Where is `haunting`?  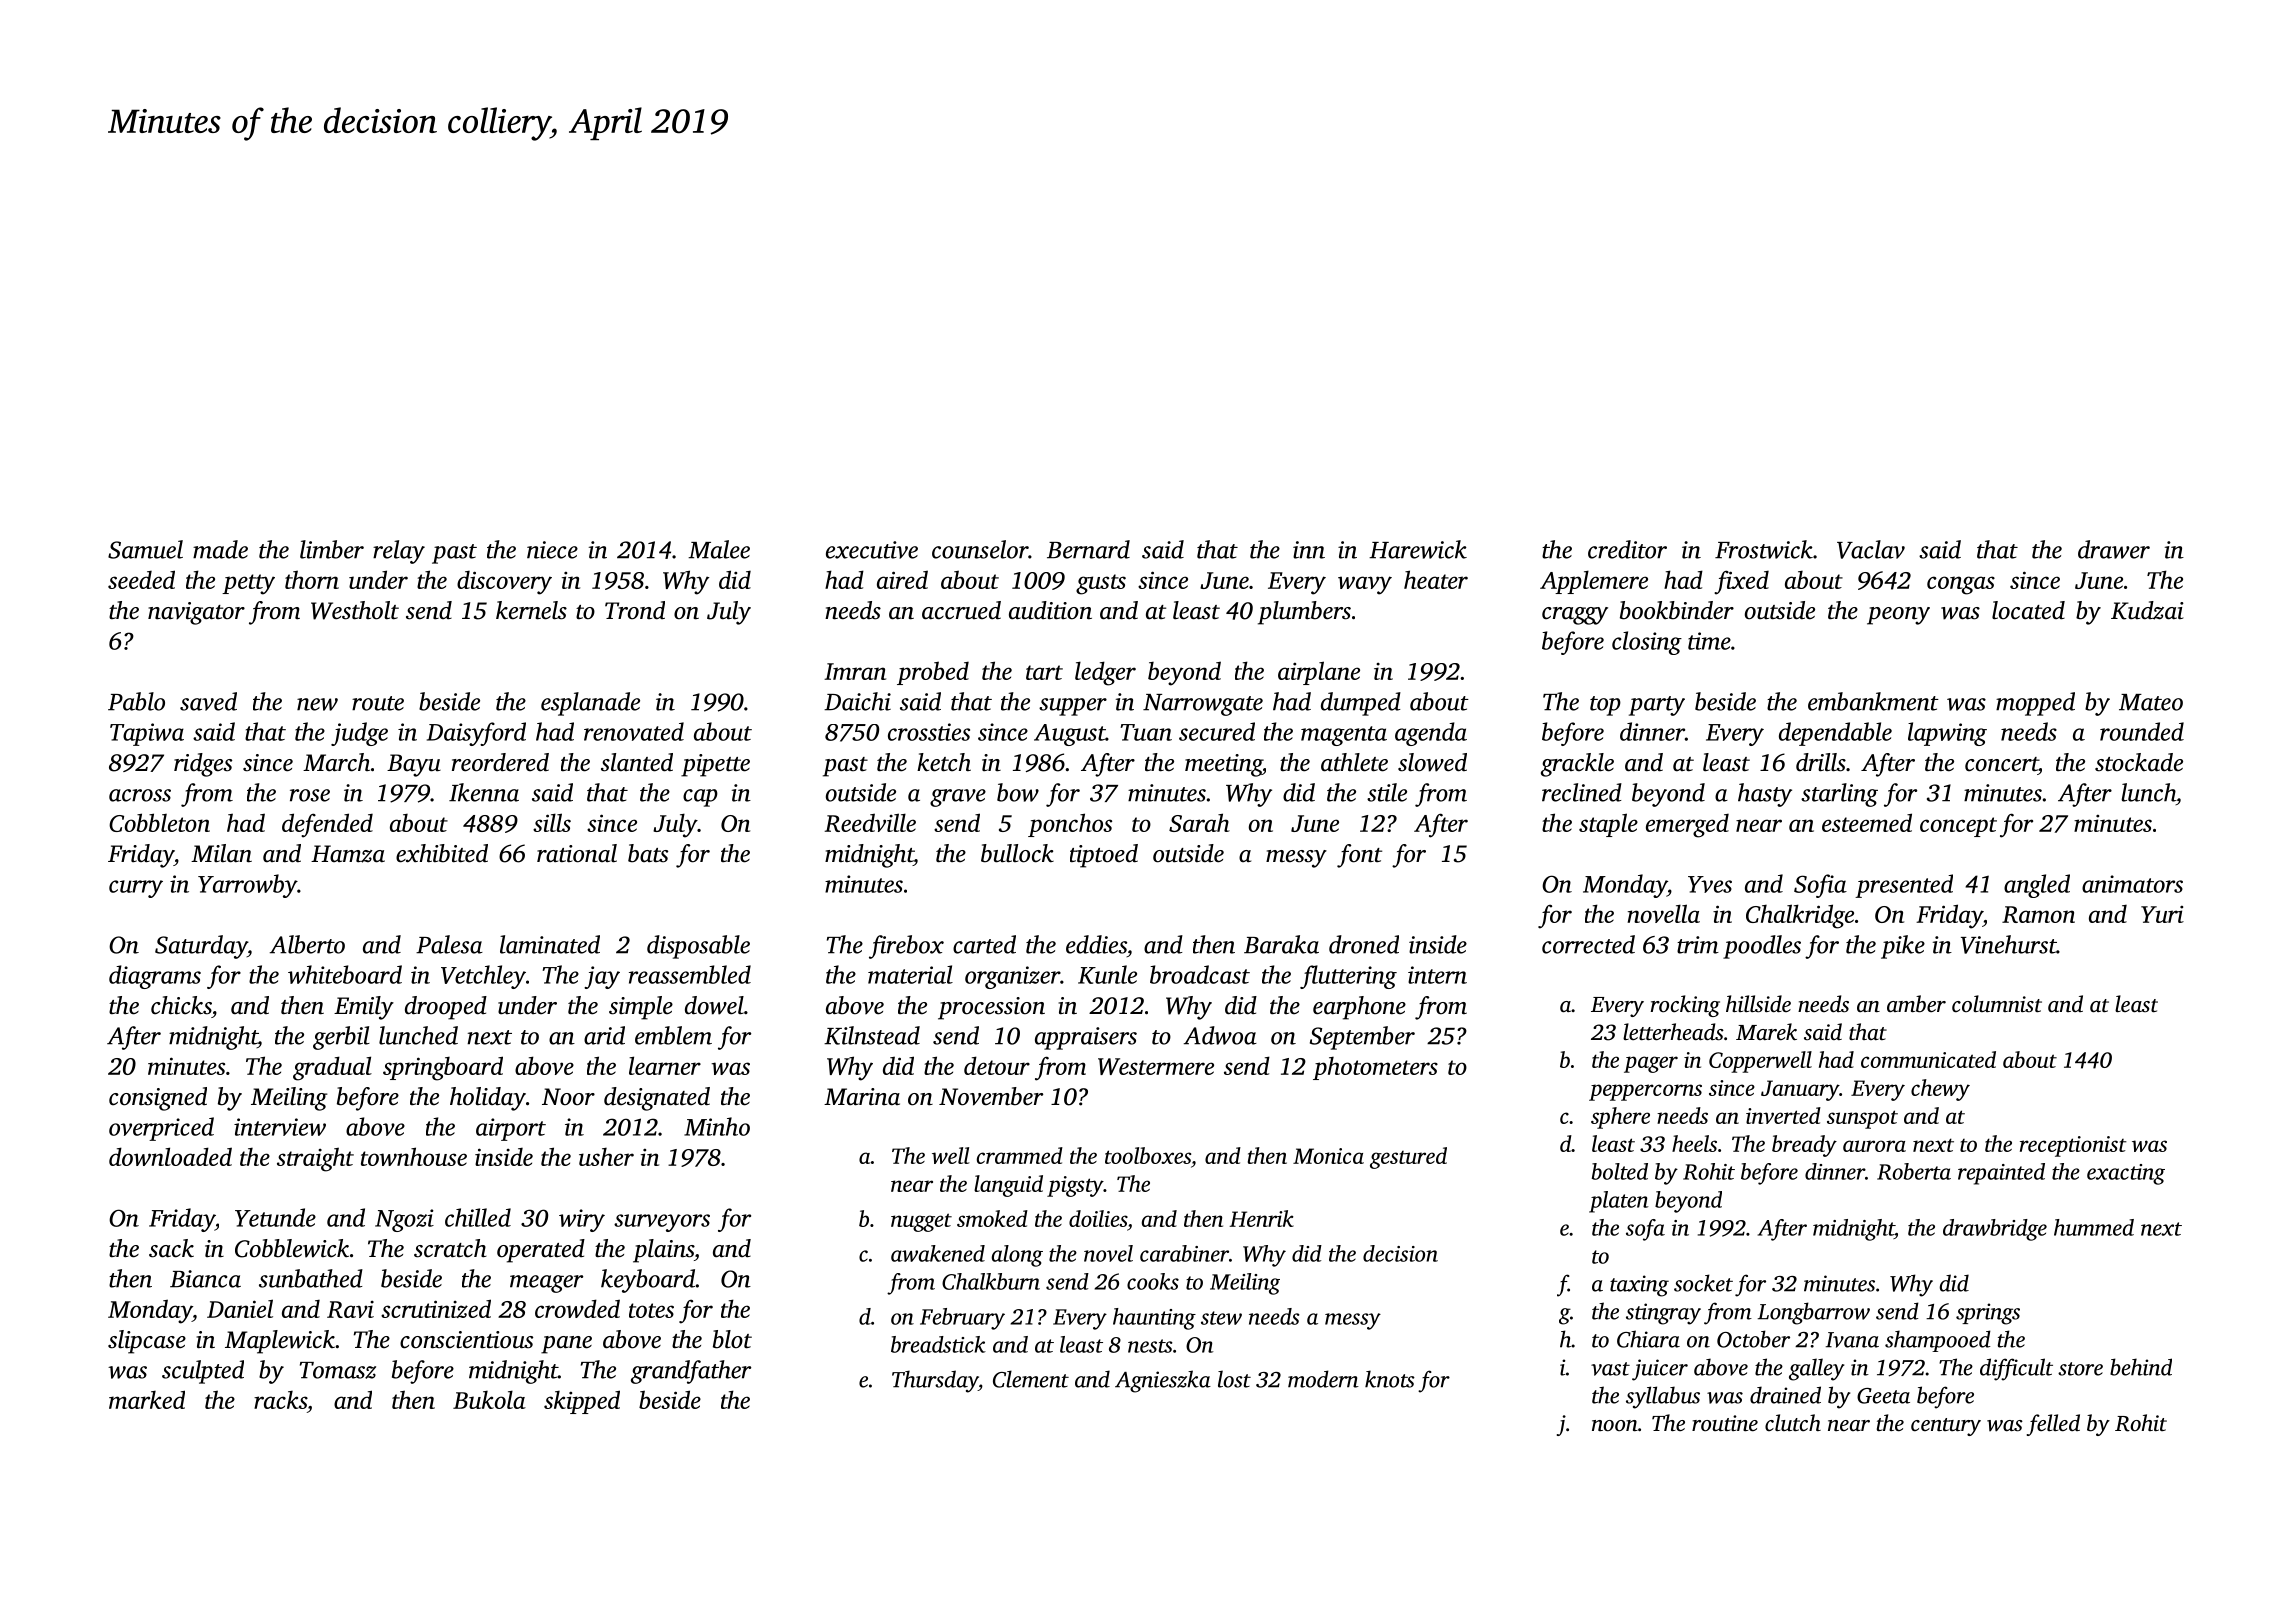 haunting is located at coordinates (1154, 1319).
